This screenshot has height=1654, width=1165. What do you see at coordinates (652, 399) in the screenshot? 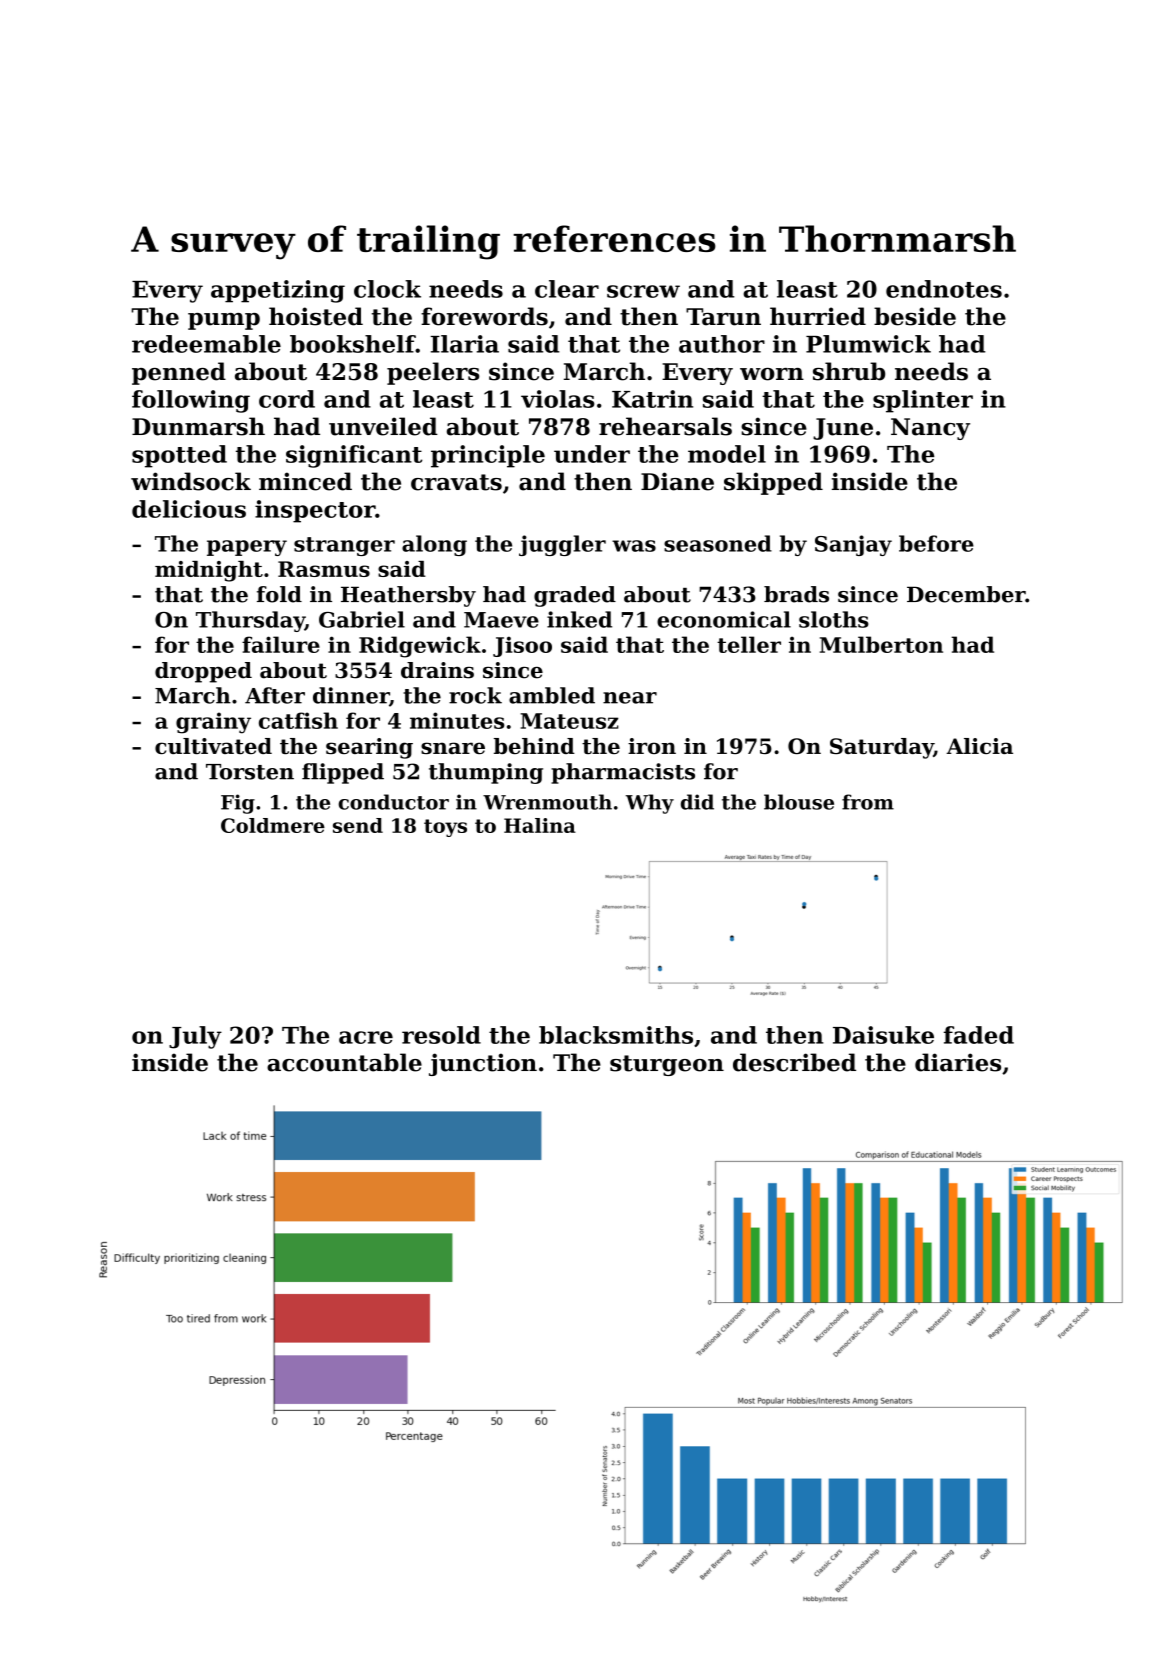
I see `Katrin` at bounding box center [652, 399].
